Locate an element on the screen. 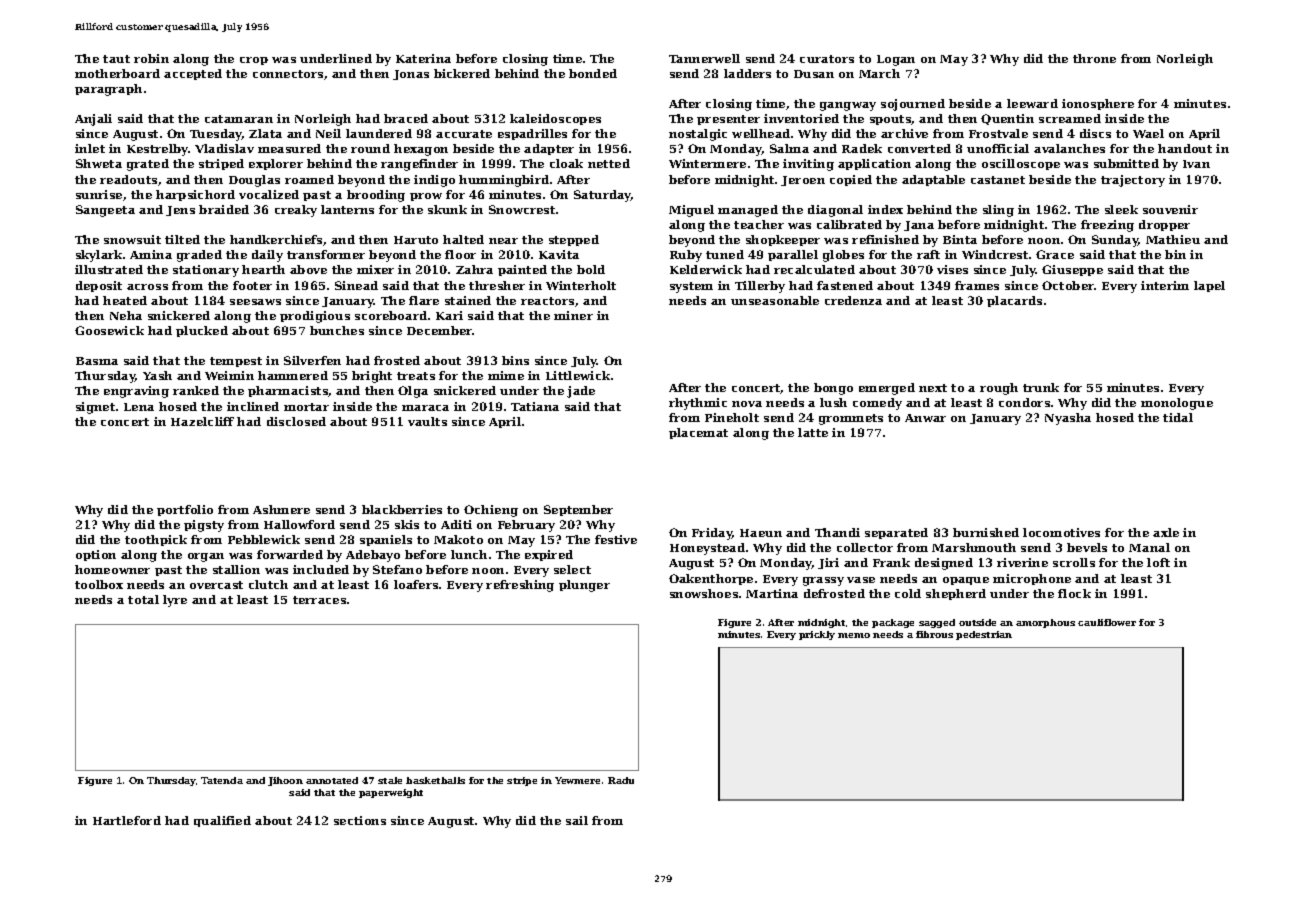  sections is located at coordinates (360, 820).
